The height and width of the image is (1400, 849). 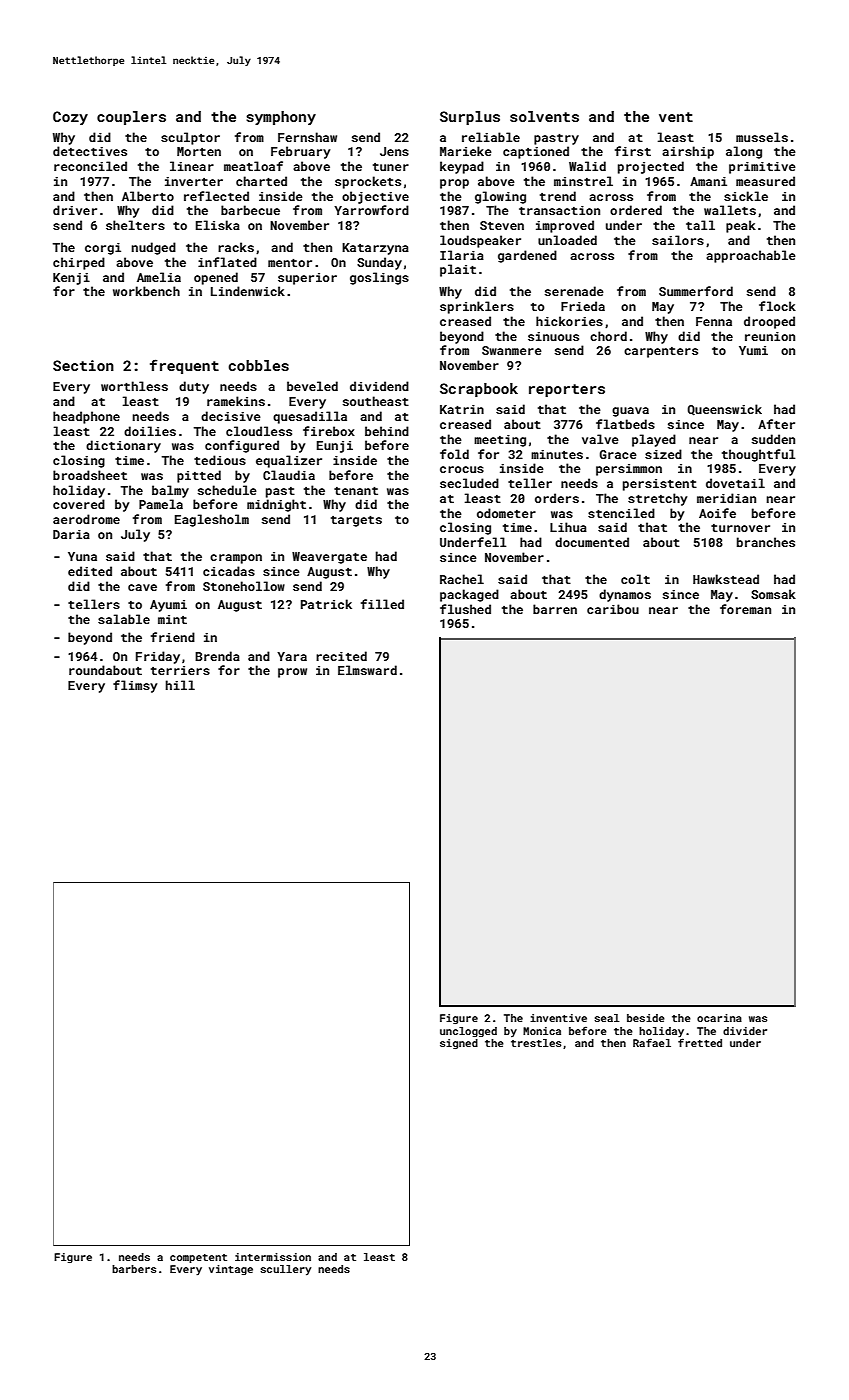 What do you see at coordinates (134, 1269) in the image?
I see `barbers` at bounding box center [134, 1269].
